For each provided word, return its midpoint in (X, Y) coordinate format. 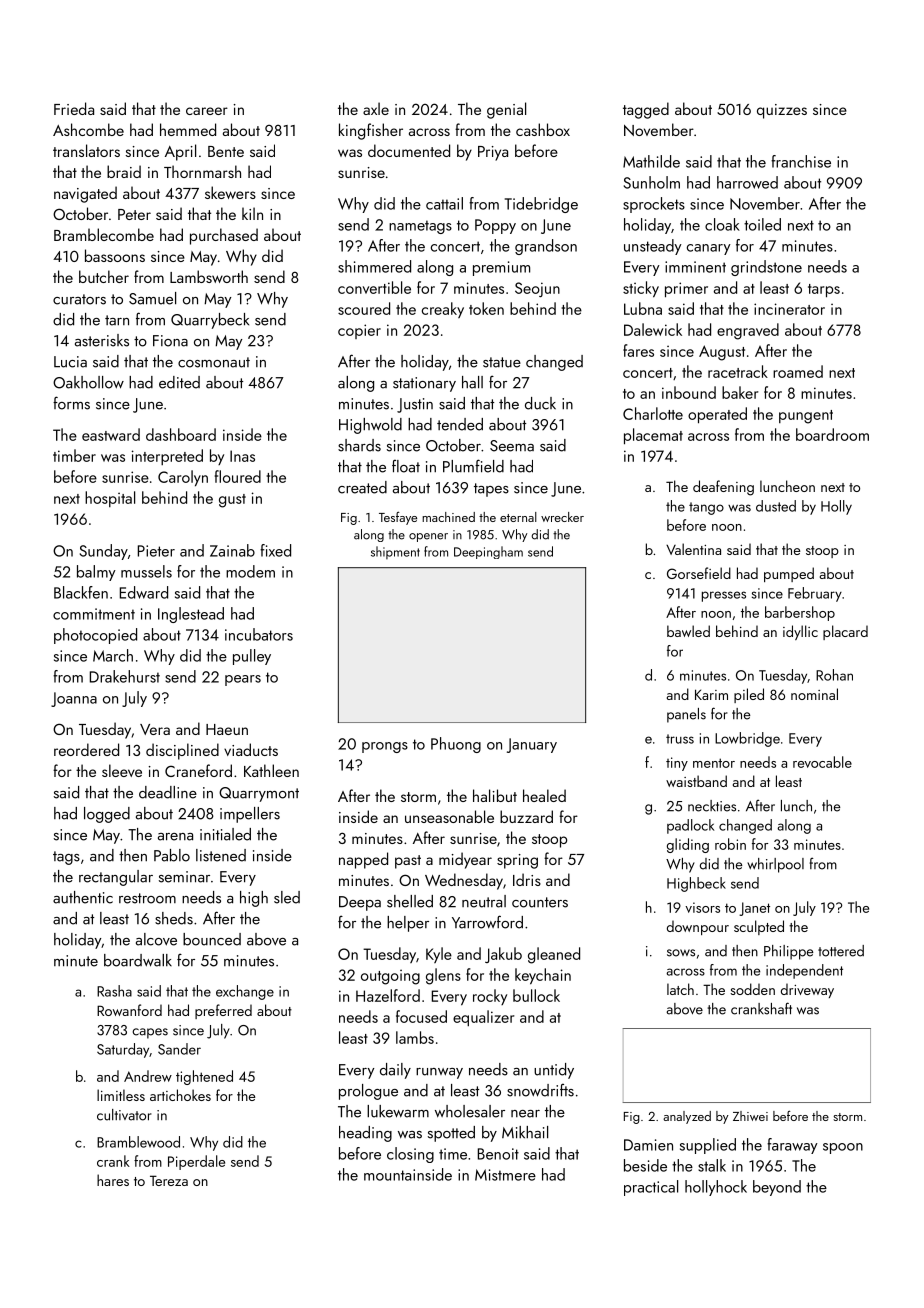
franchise (801, 161)
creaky (443, 310)
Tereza (169, 1180)
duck (540, 403)
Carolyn (183, 478)
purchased (224, 236)
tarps (824, 291)
